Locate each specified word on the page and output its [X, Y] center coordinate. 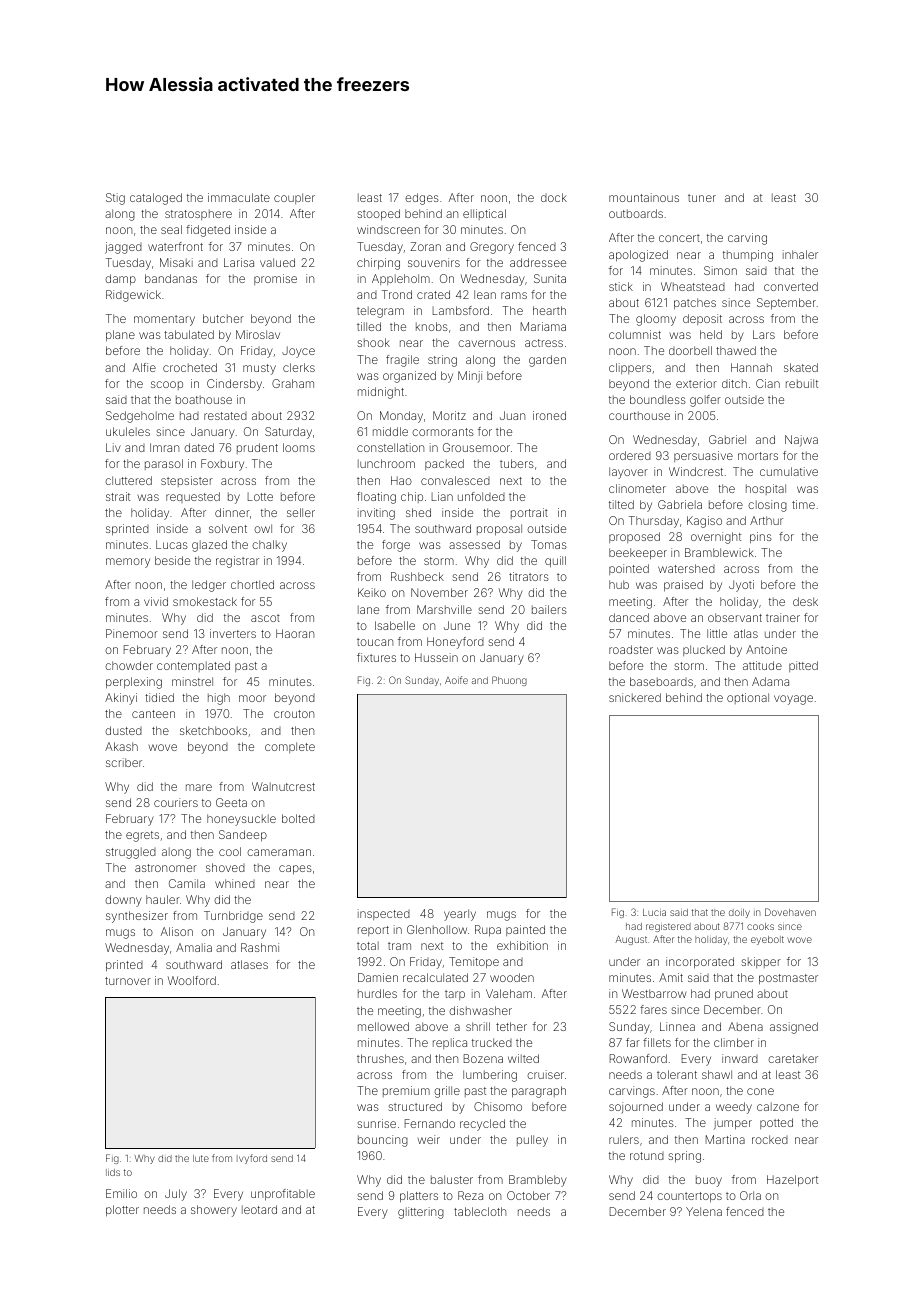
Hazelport [792, 1181]
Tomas [549, 544]
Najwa [801, 441]
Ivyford [252, 1159]
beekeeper [638, 554]
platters [419, 1197]
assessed [474, 544]
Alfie [144, 367]
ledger [209, 586]
